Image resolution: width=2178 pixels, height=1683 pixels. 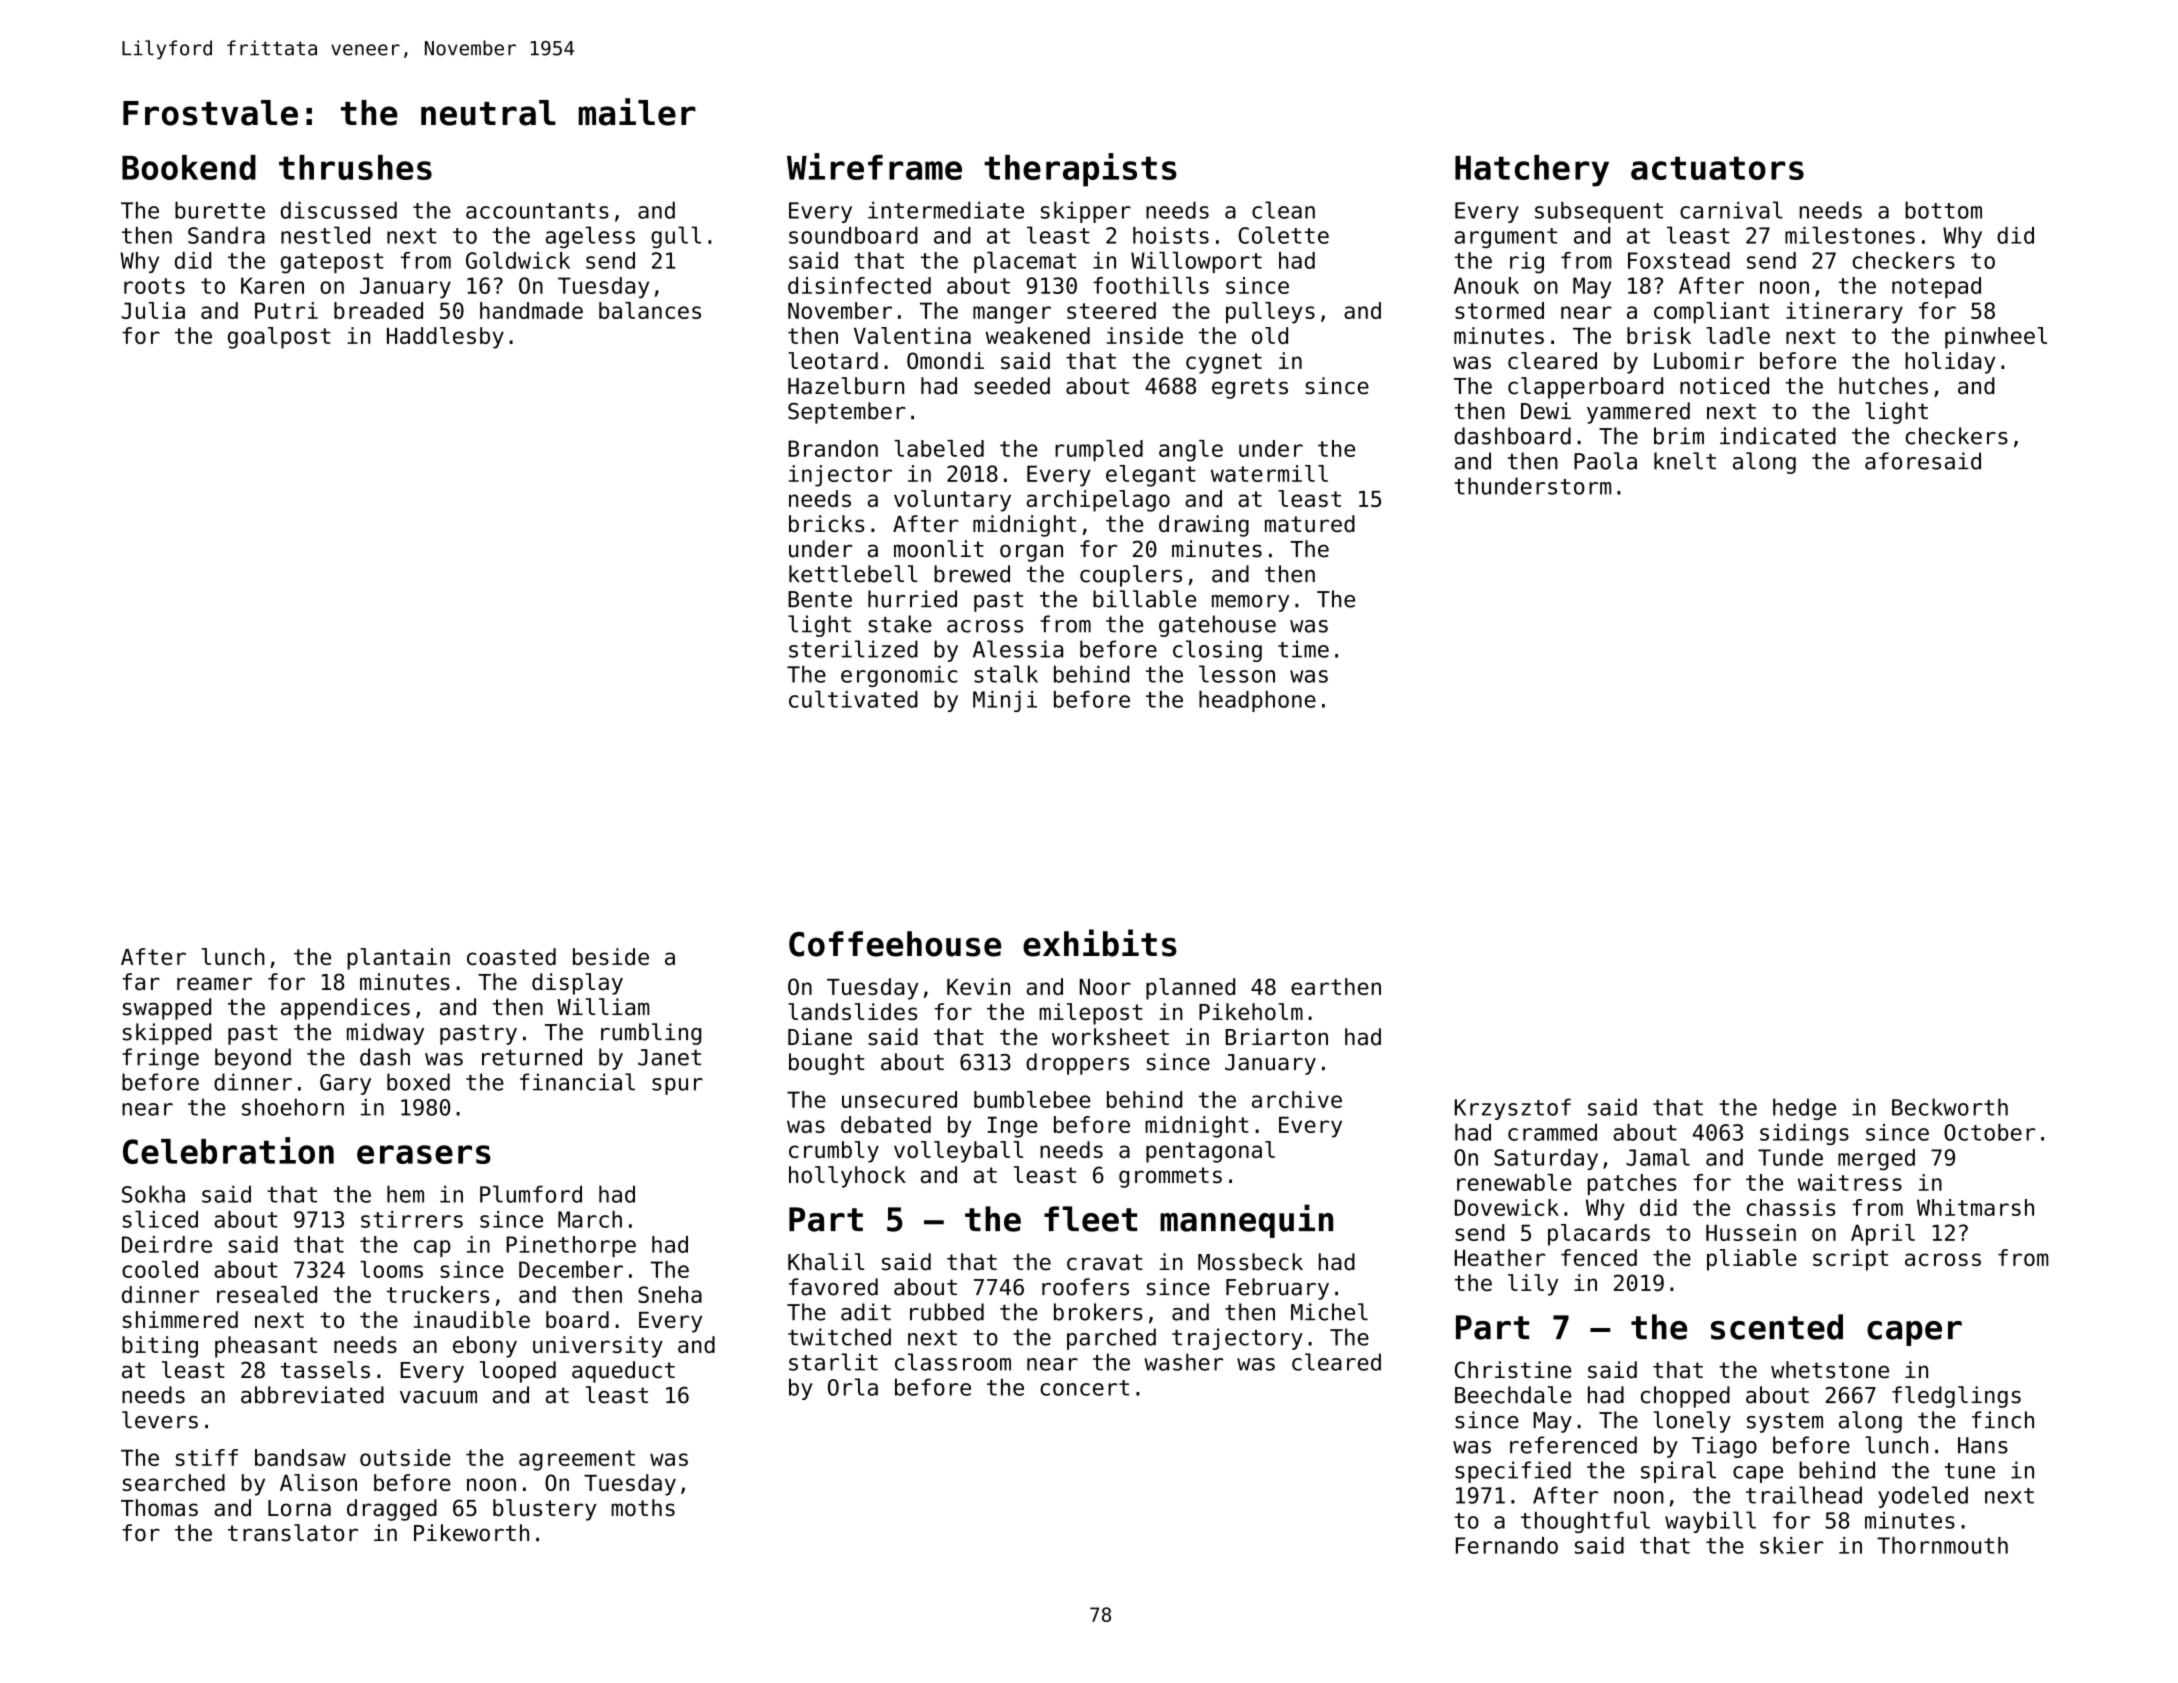 I want to click on thrushes, so click(x=355, y=167).
